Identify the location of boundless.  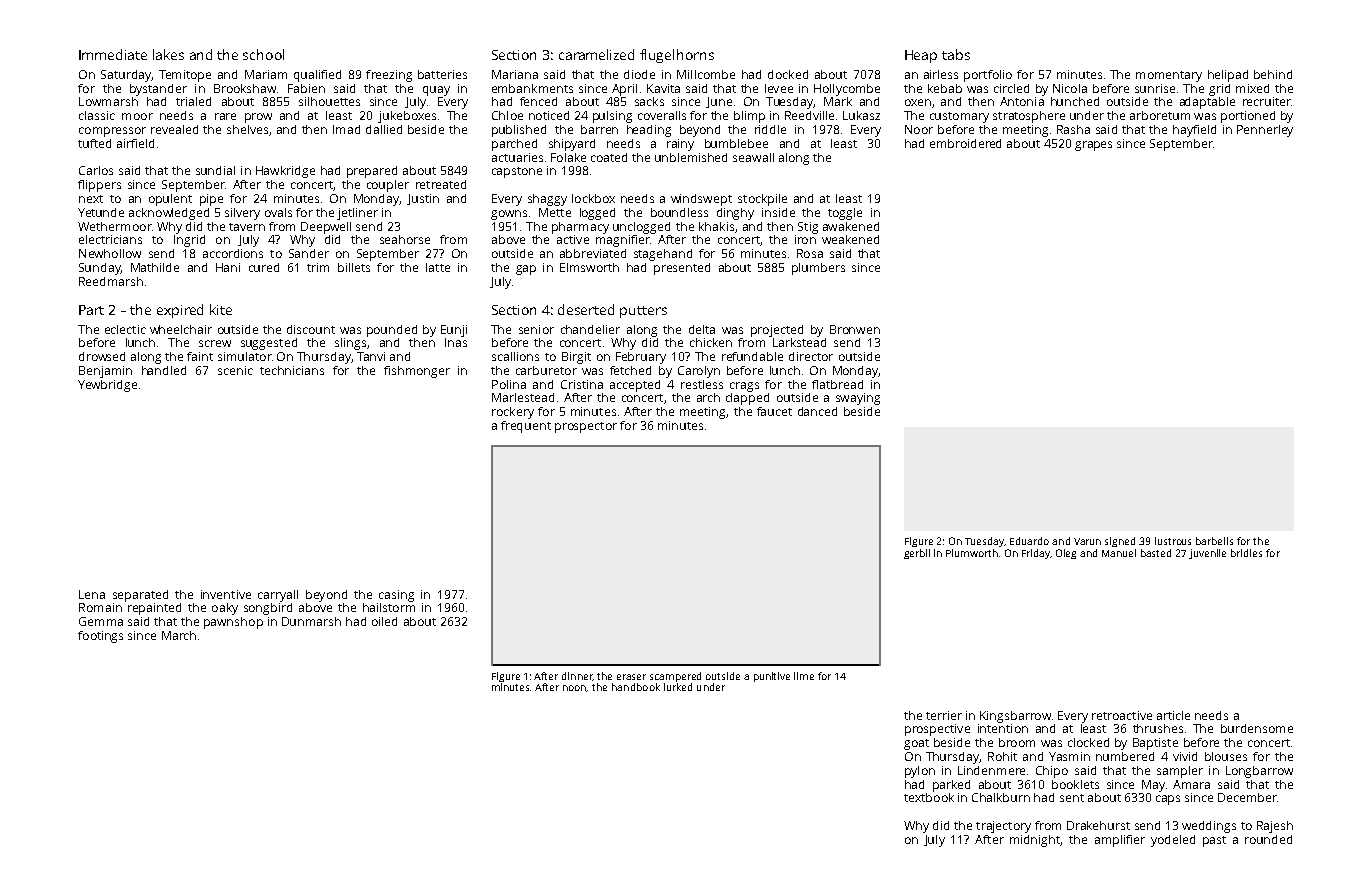
(679, 212).
